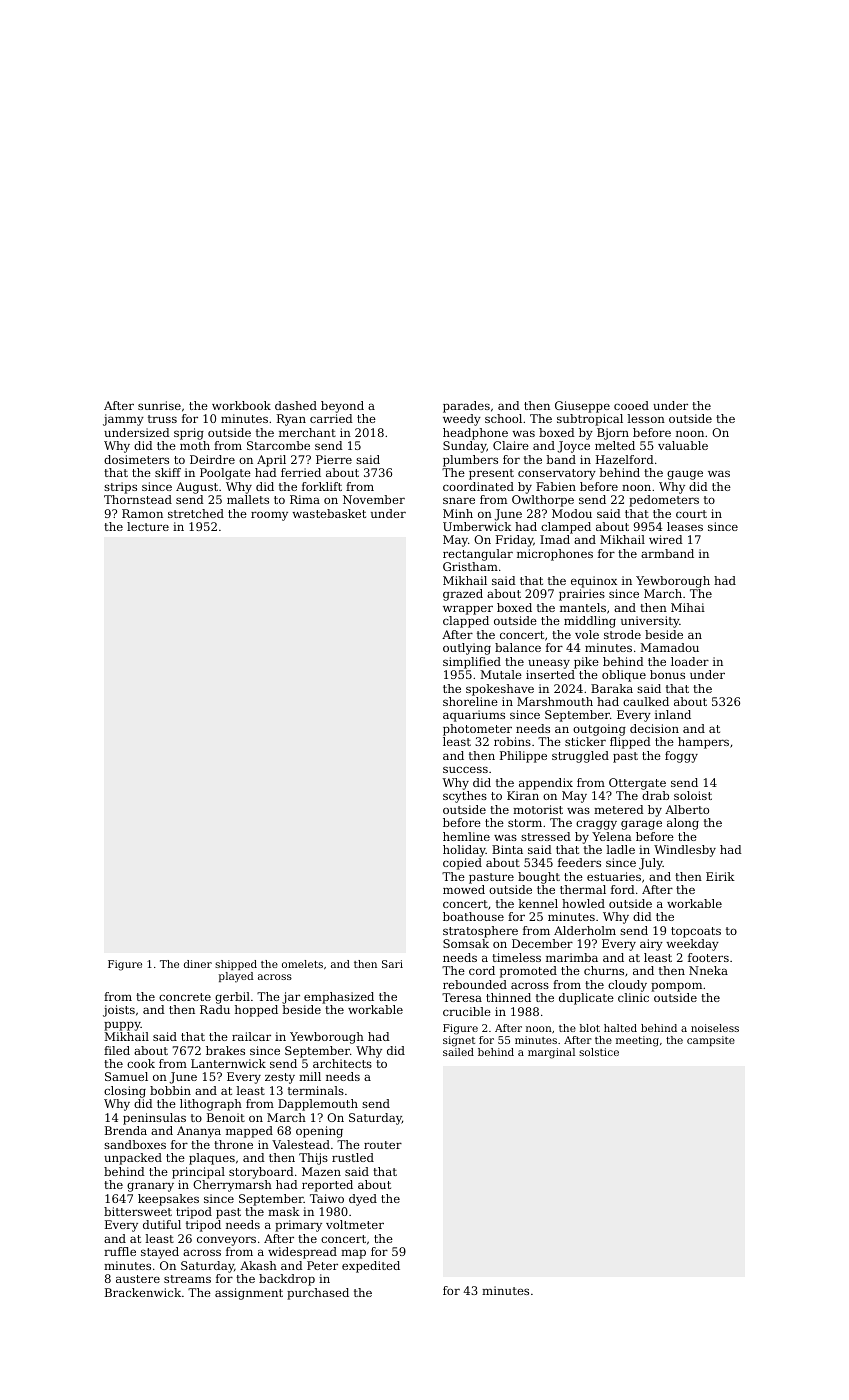  I want to click on November, so click(374, 499).
